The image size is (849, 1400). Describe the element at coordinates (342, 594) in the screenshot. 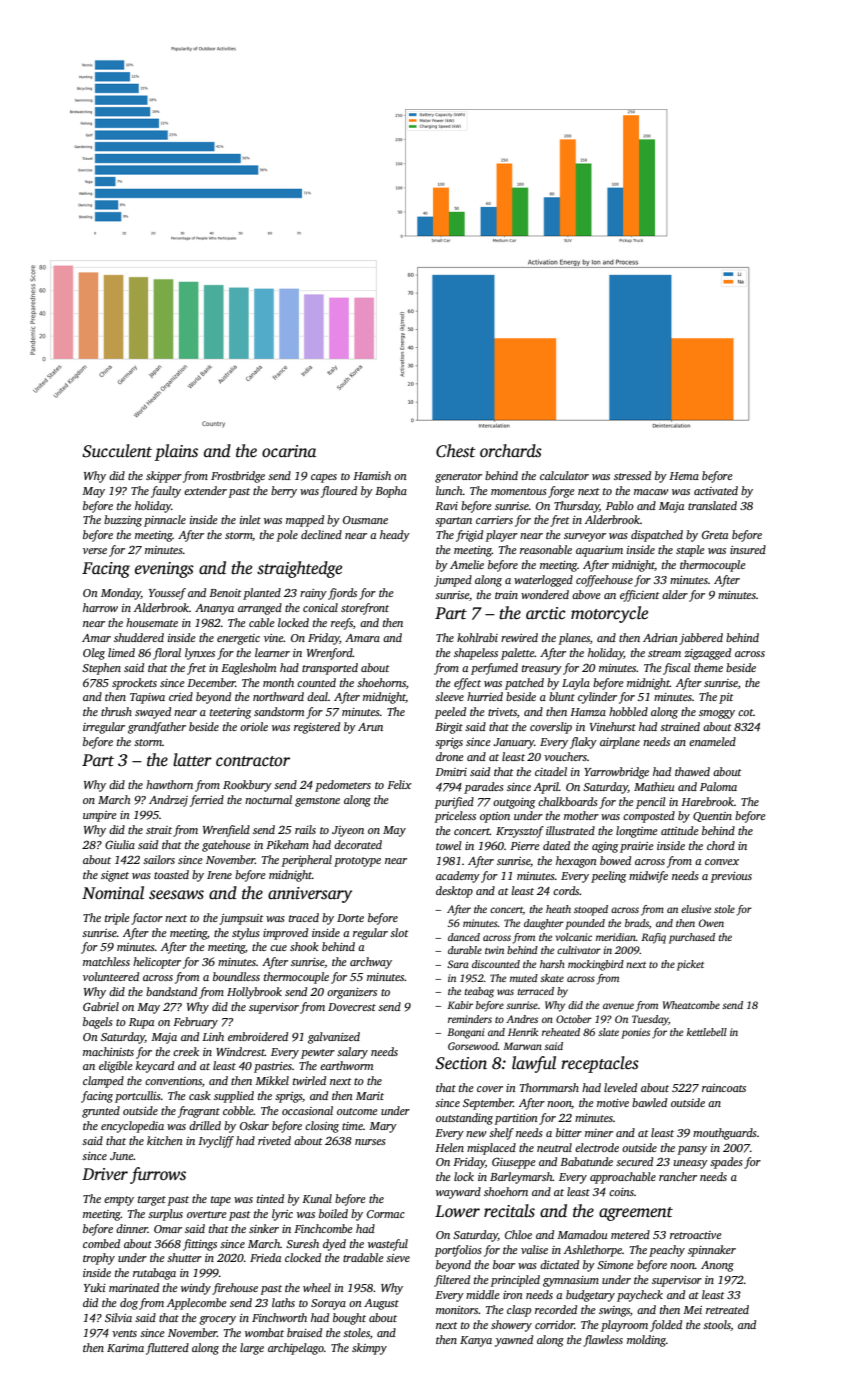

I see `fjords` at that location.
